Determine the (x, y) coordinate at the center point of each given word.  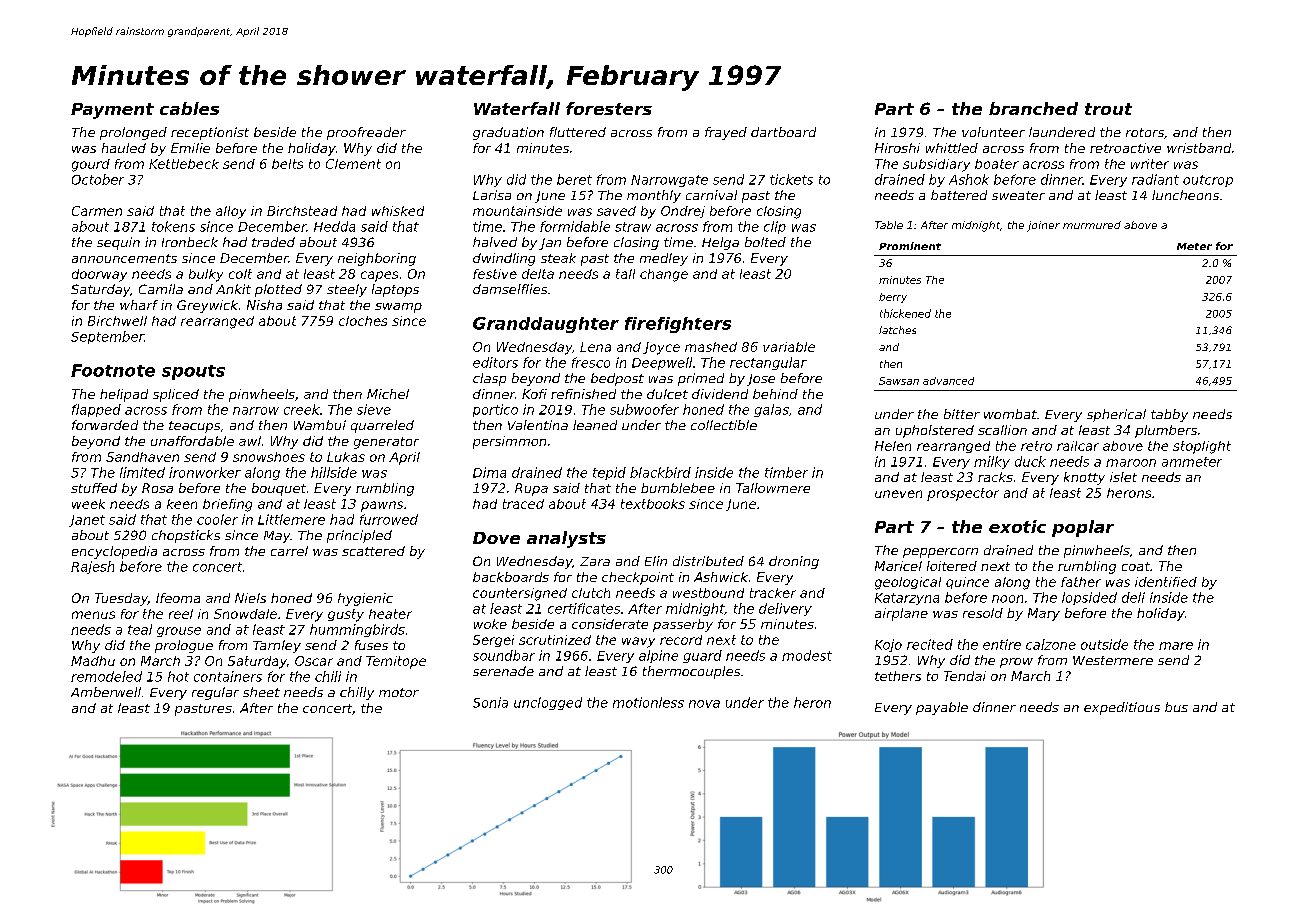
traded (273, 242)
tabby (1169, 415)
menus (93, 615)
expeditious (1122, 708)
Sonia (490, 702)
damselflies (510, 289)
